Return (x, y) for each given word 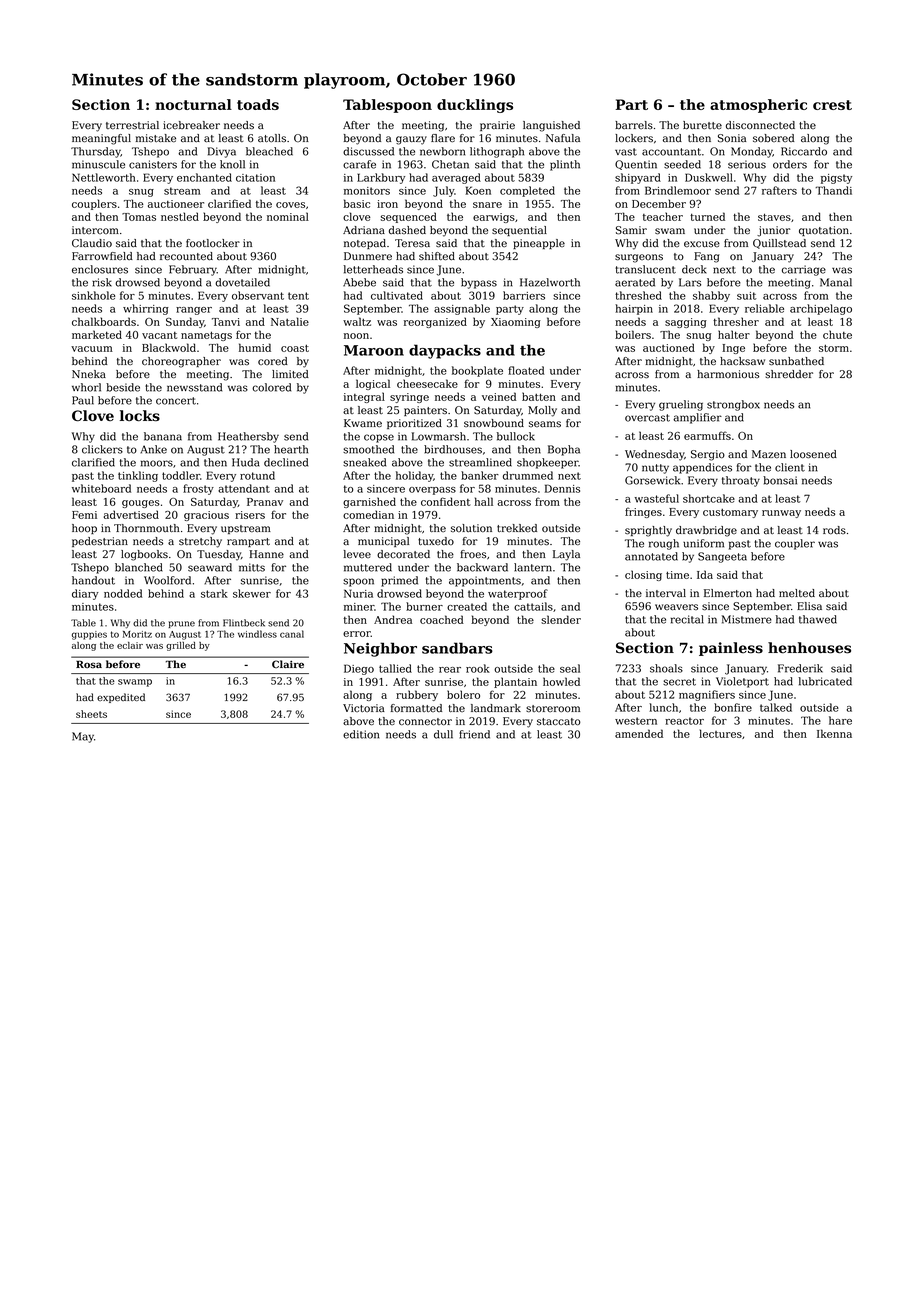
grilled (181, 646)
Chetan (450, 164)
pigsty (836, 179)
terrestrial (132, 125)
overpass (432, 491)
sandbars (457, 648)
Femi (84, 515)
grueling (681, 405)
